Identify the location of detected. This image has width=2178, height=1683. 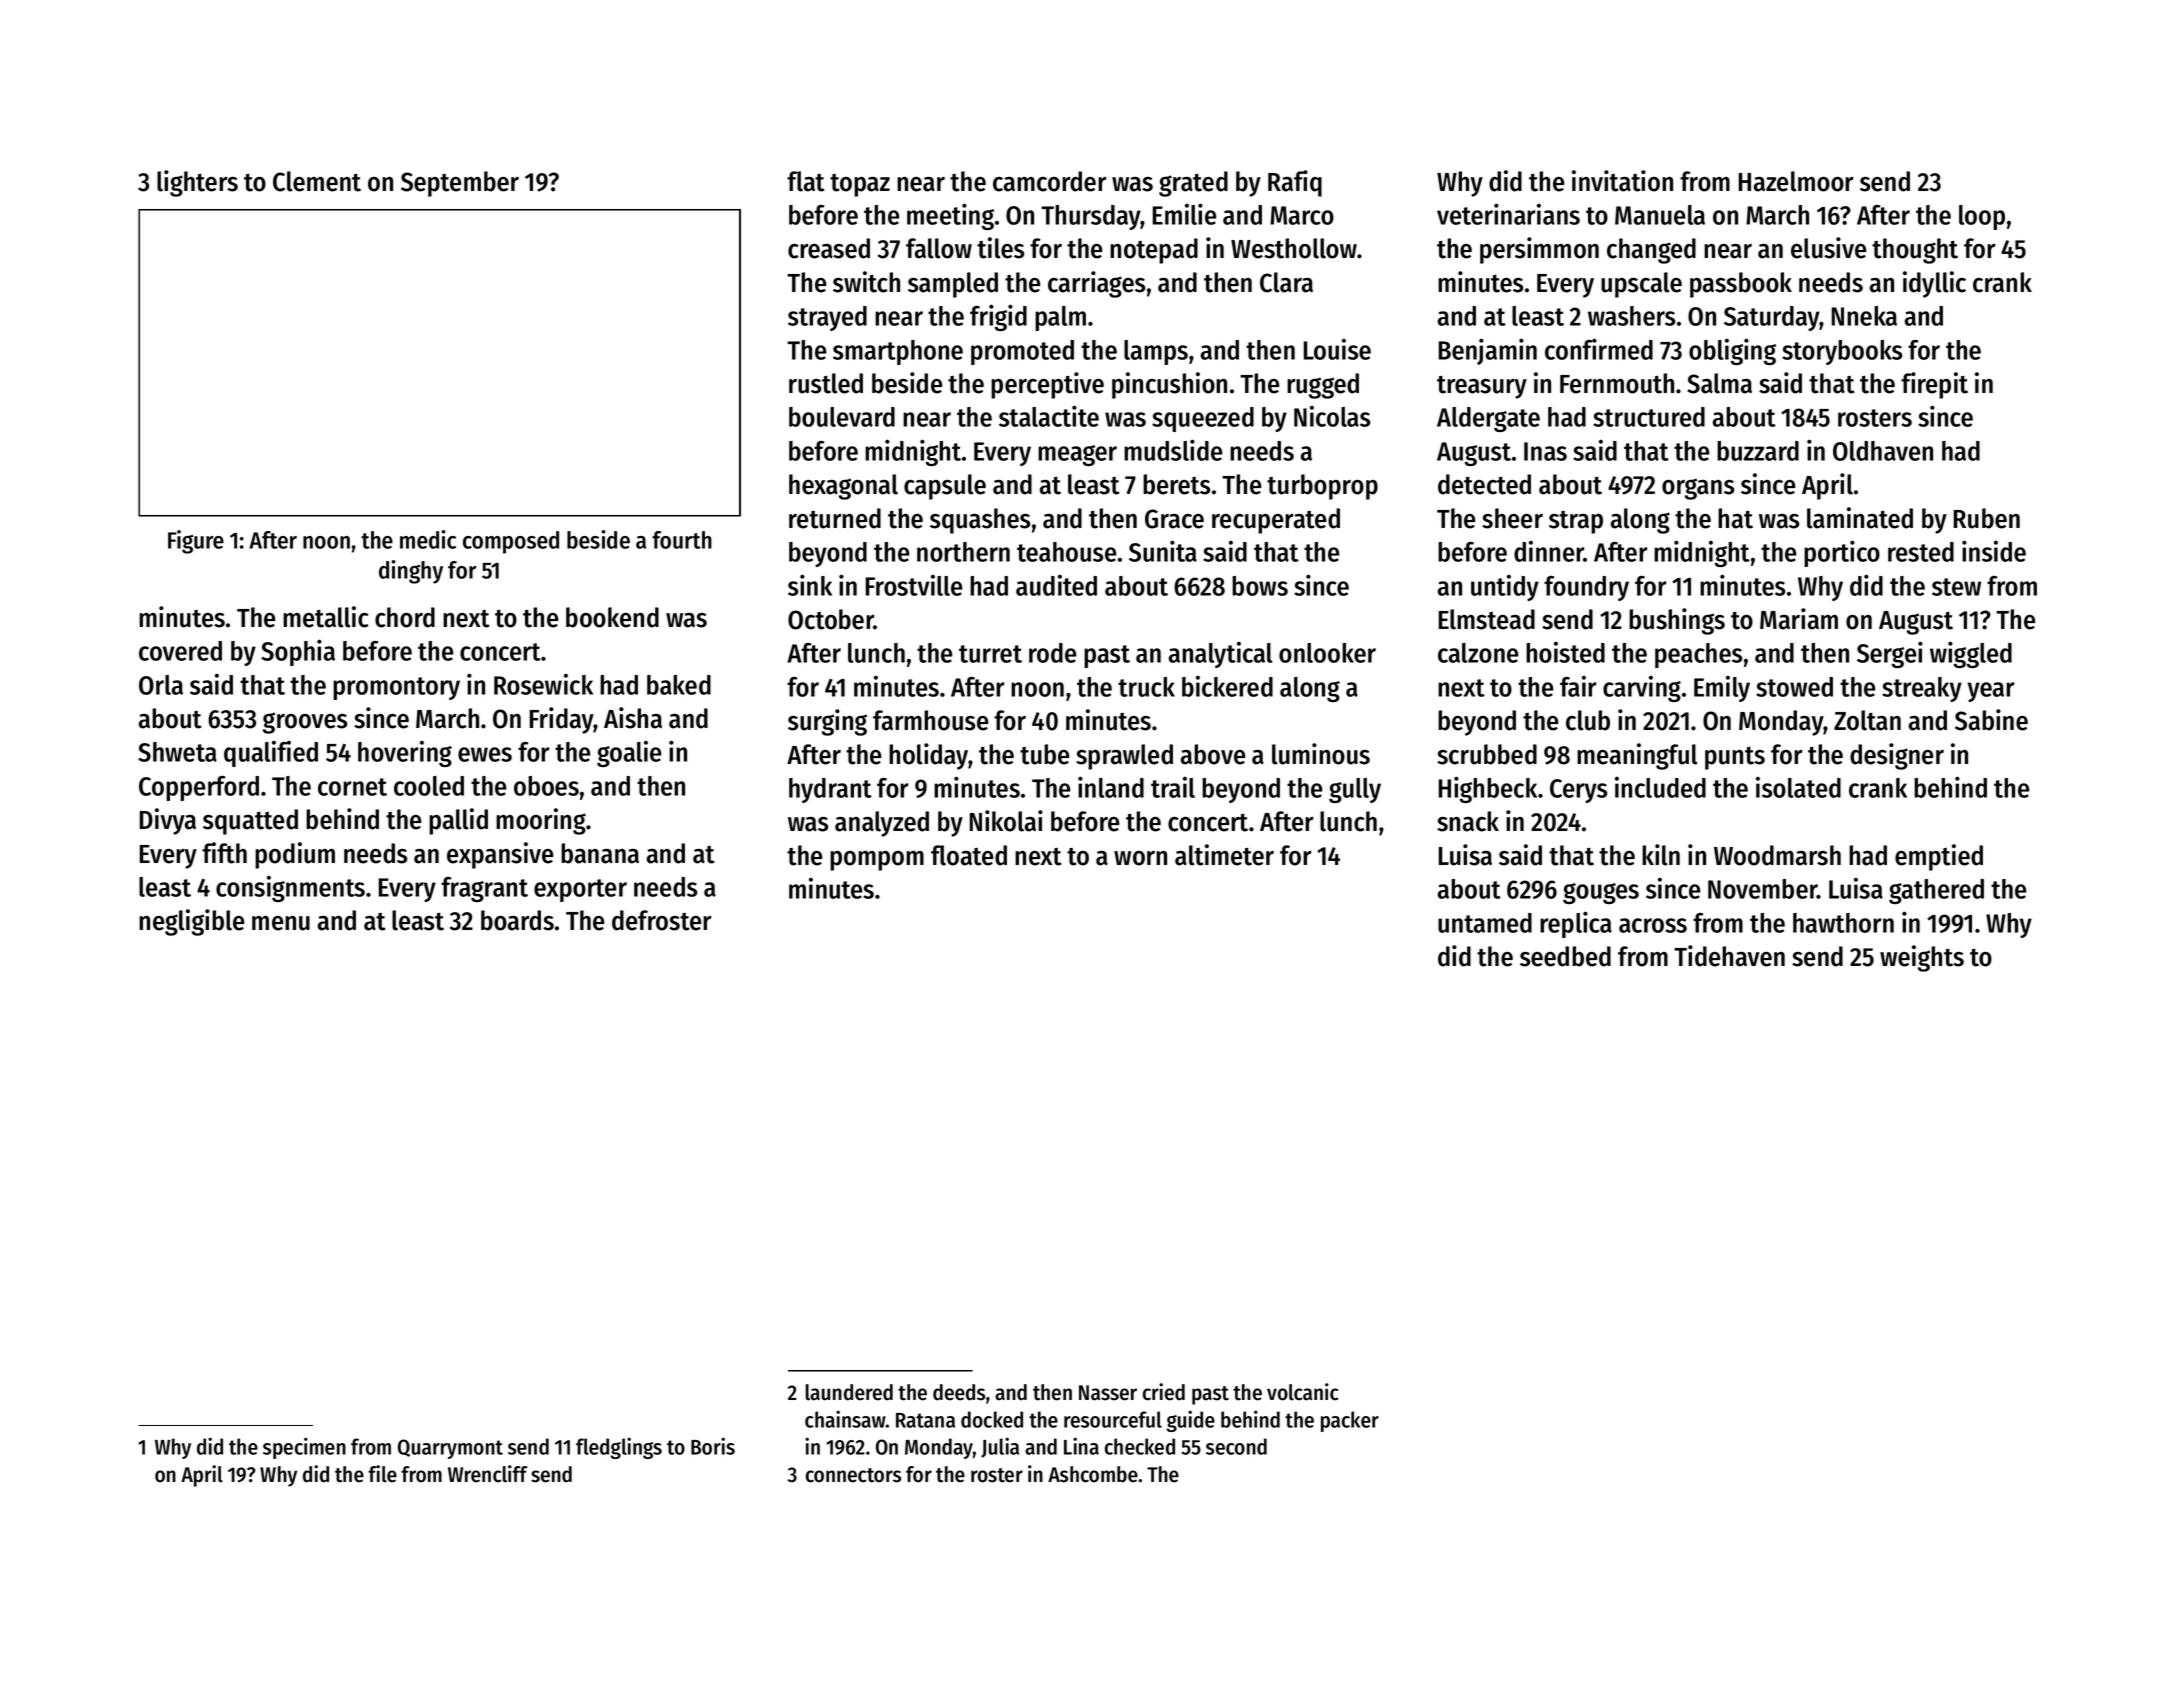
(1484, 484).
